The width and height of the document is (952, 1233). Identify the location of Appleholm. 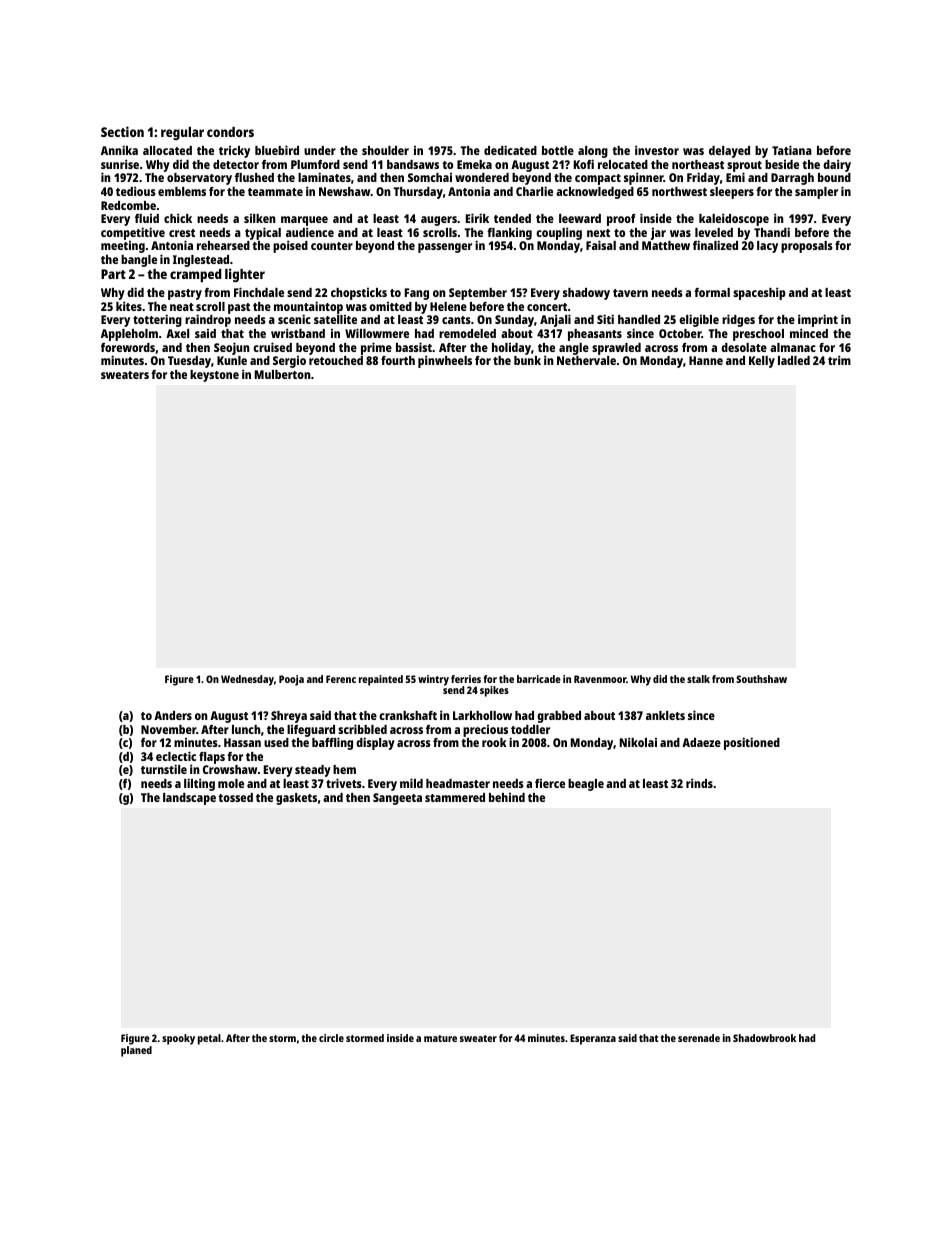
(129, 335).
